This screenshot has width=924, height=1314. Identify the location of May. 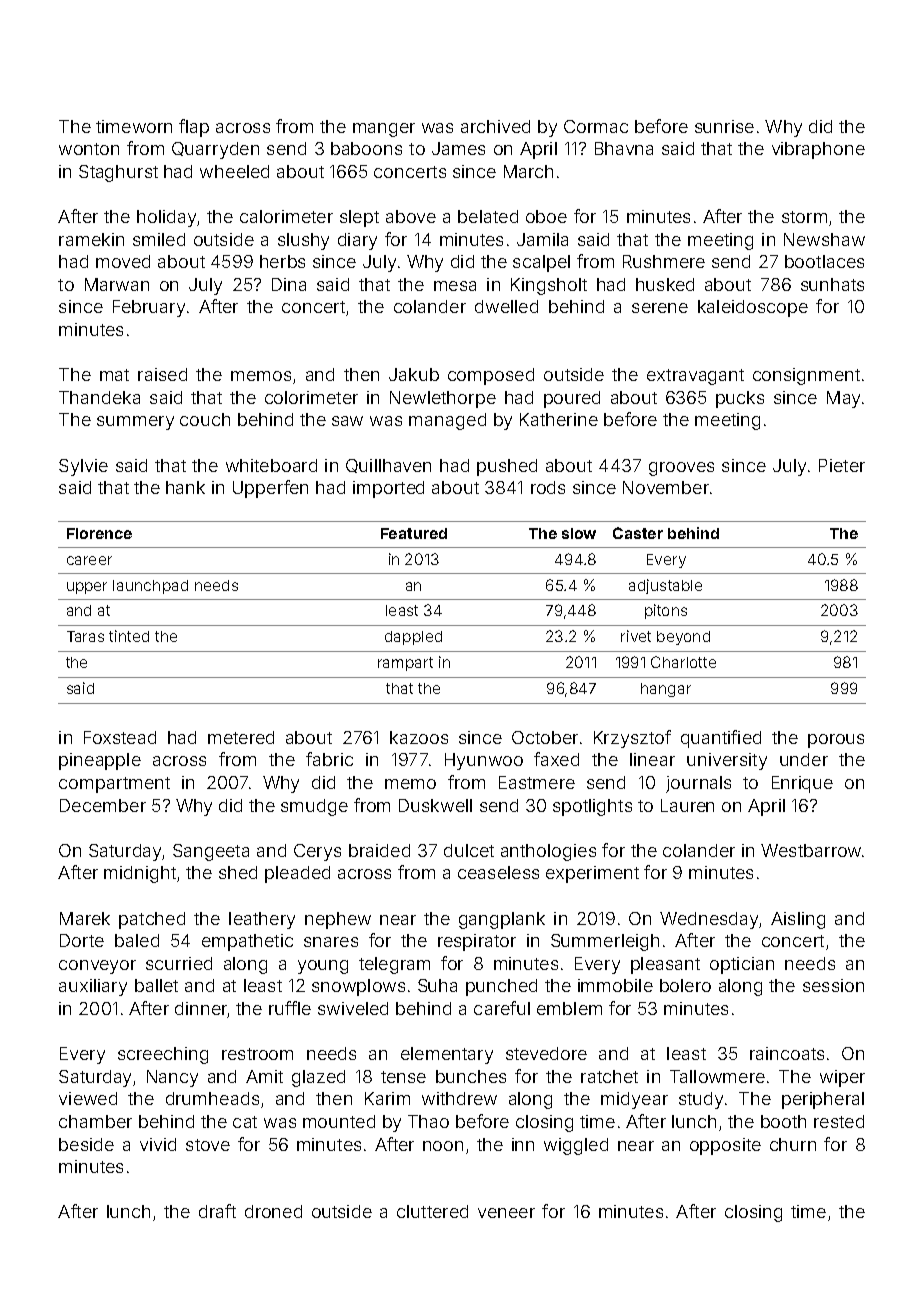
(843, 399).
